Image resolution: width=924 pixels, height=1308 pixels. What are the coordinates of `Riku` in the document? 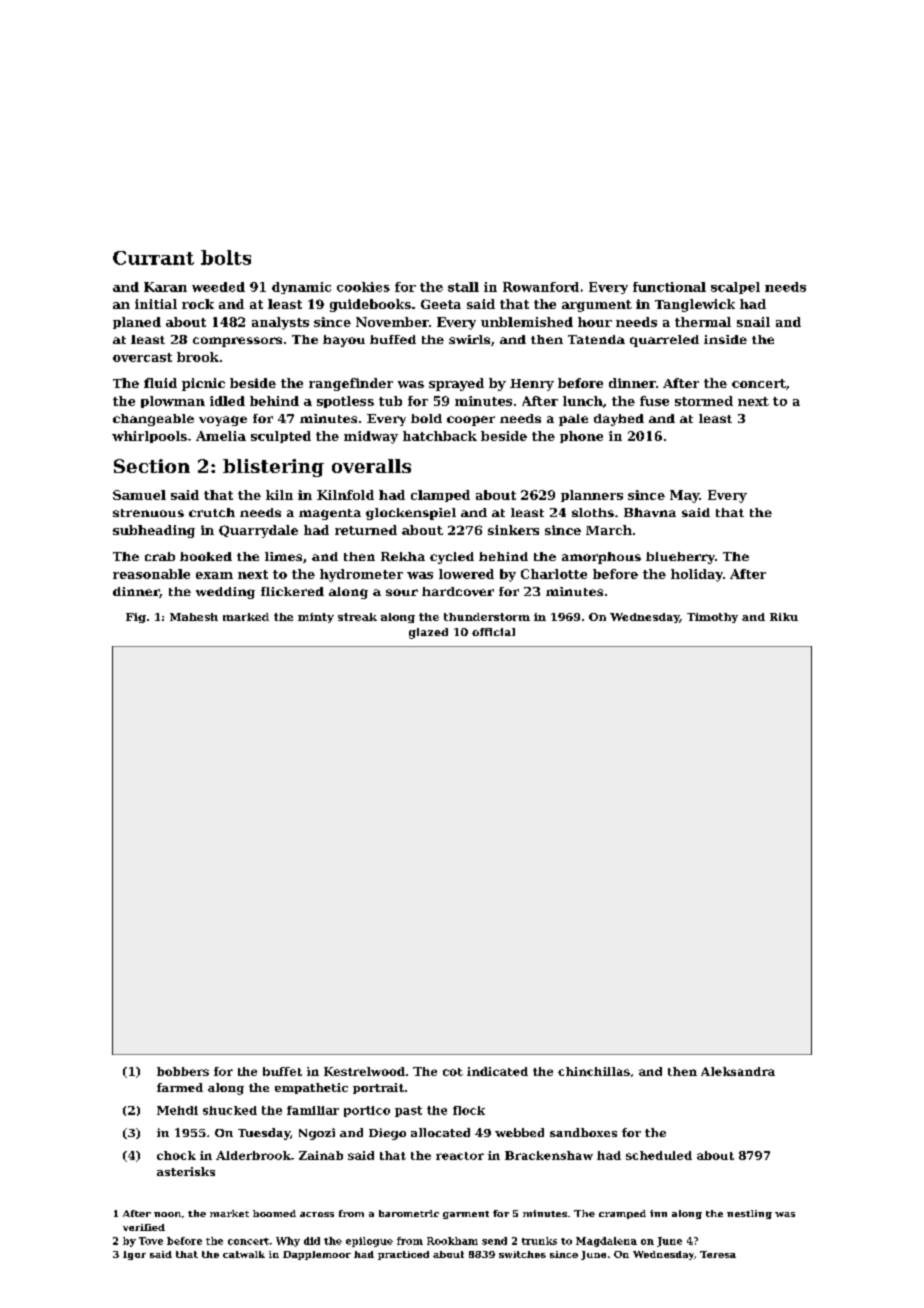 It's located at (784, 617).
